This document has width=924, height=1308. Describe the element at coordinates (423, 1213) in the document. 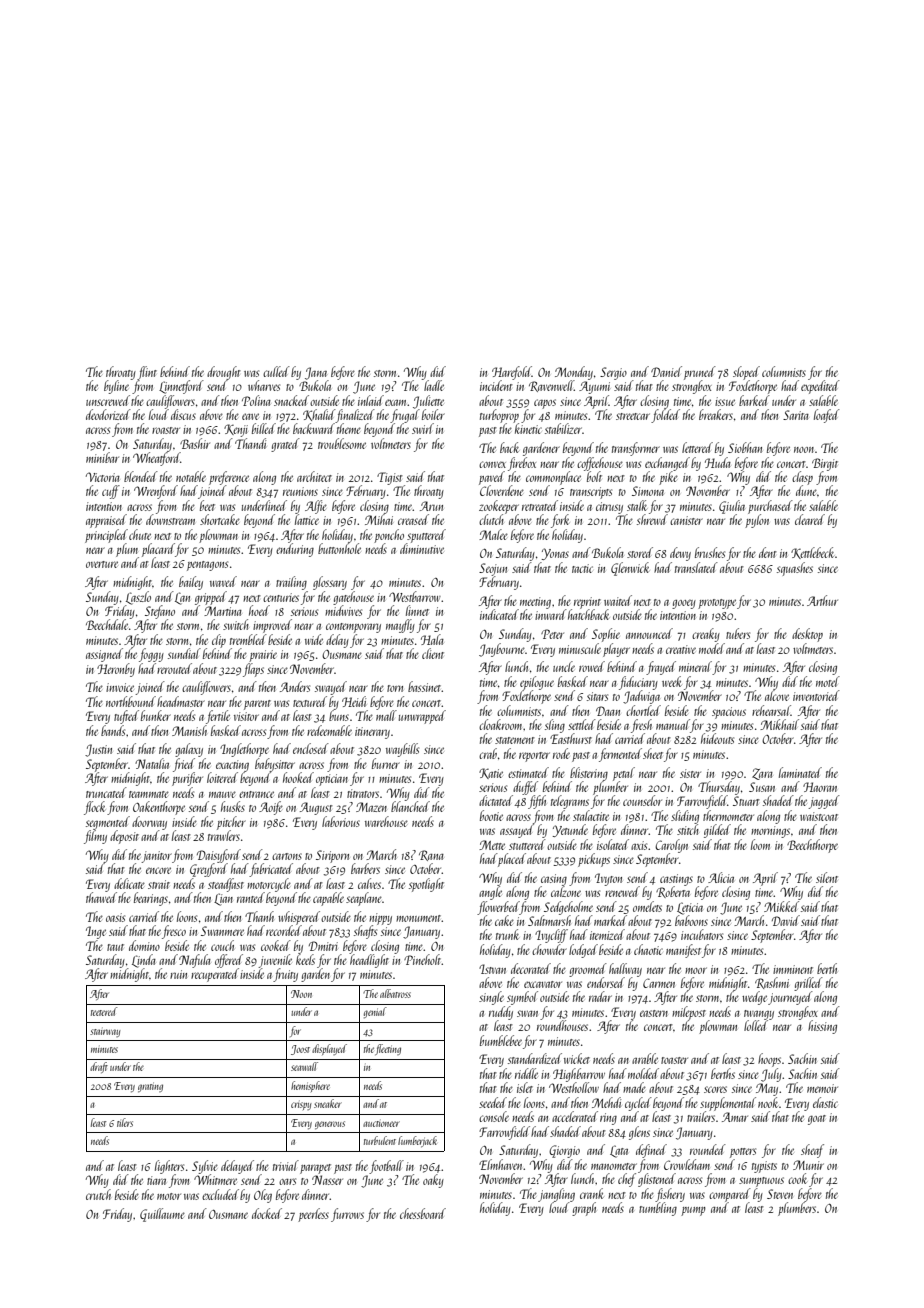

I see `chessboard` at that location.
